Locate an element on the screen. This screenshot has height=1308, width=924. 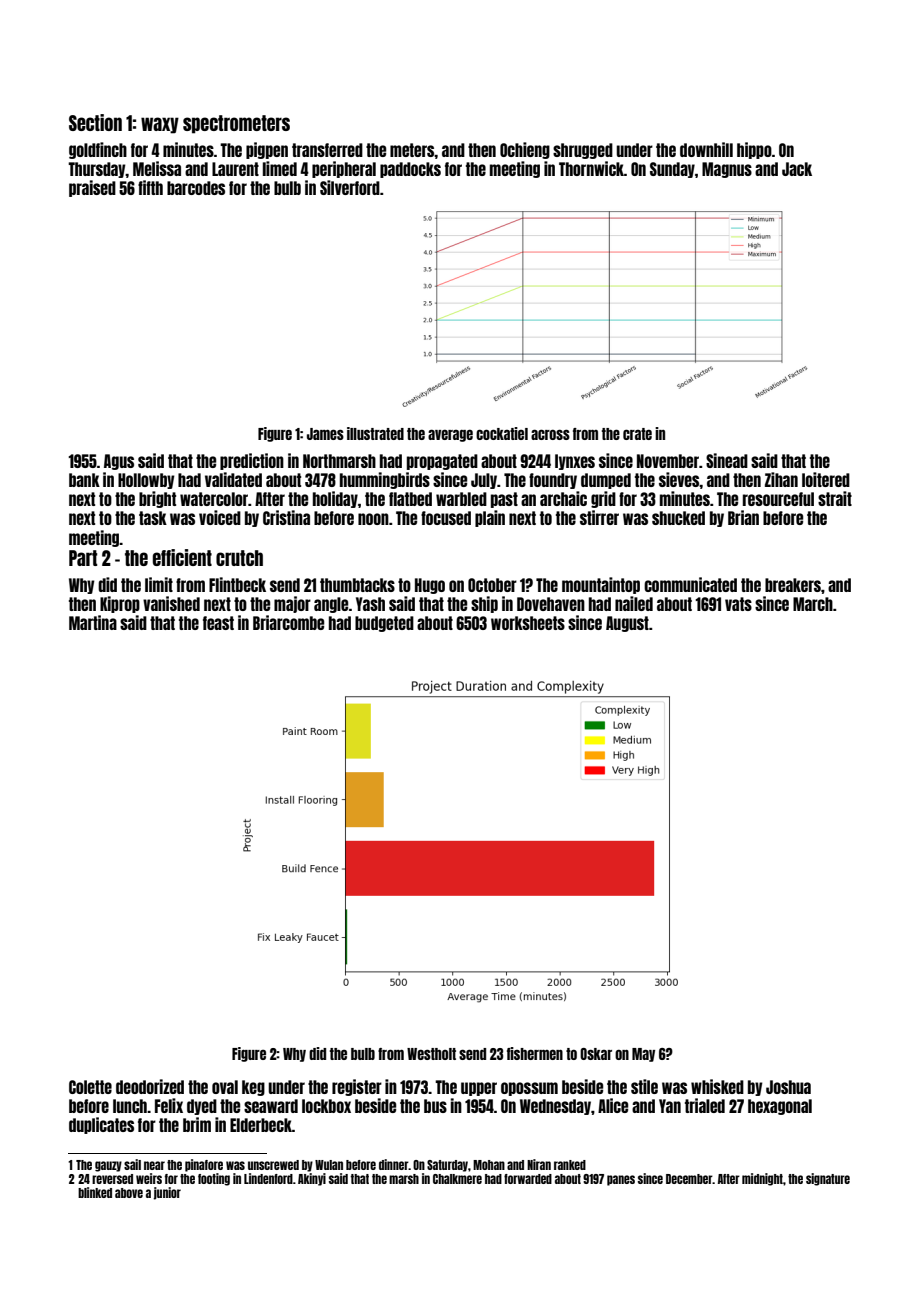
Westholt is located at coordinates (431, 1054).
